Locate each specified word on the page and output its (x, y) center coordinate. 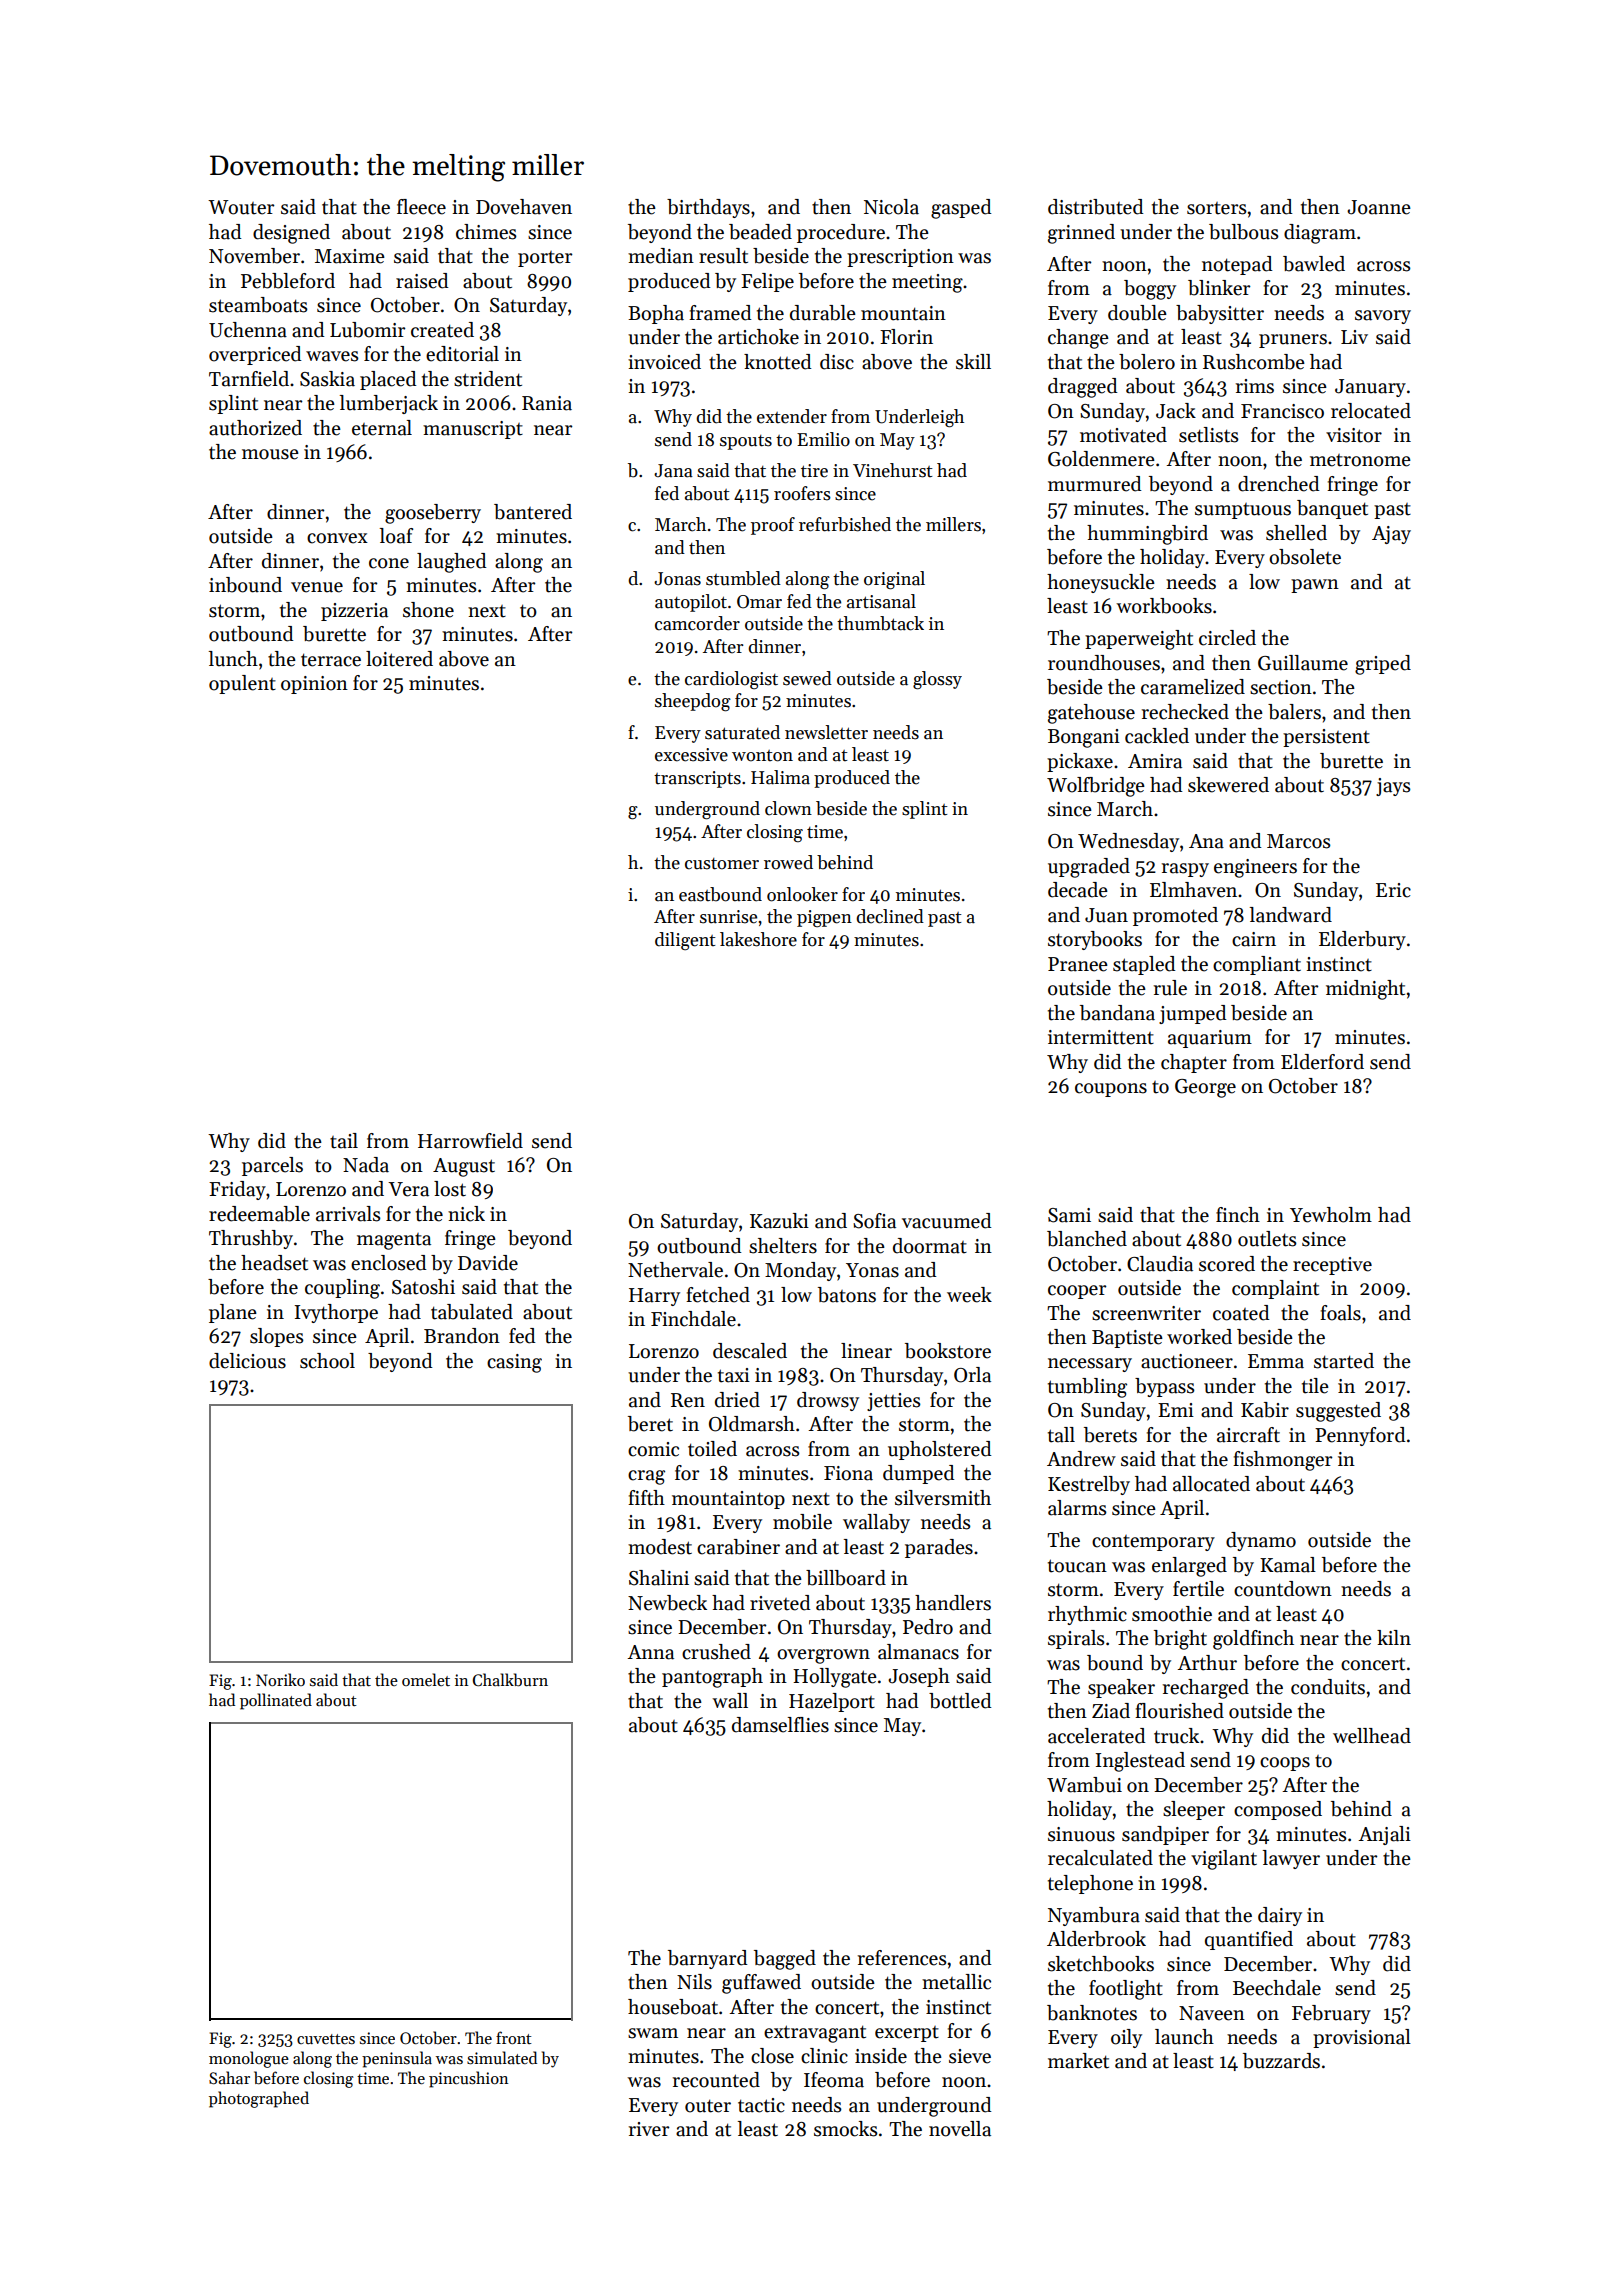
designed (291, 234)
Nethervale (675, 1270)
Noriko (280, 1679)
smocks (845, 2129)
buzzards (1281, 2061)
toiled (712, 1449)
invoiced (664, 362)
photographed (259, 2099)
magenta (394, 1241)
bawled (1314, 264)
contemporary (1153, 1543)
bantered (533, 512)
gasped (961, 209)
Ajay (1391, 535)
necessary (1090, 1365)
